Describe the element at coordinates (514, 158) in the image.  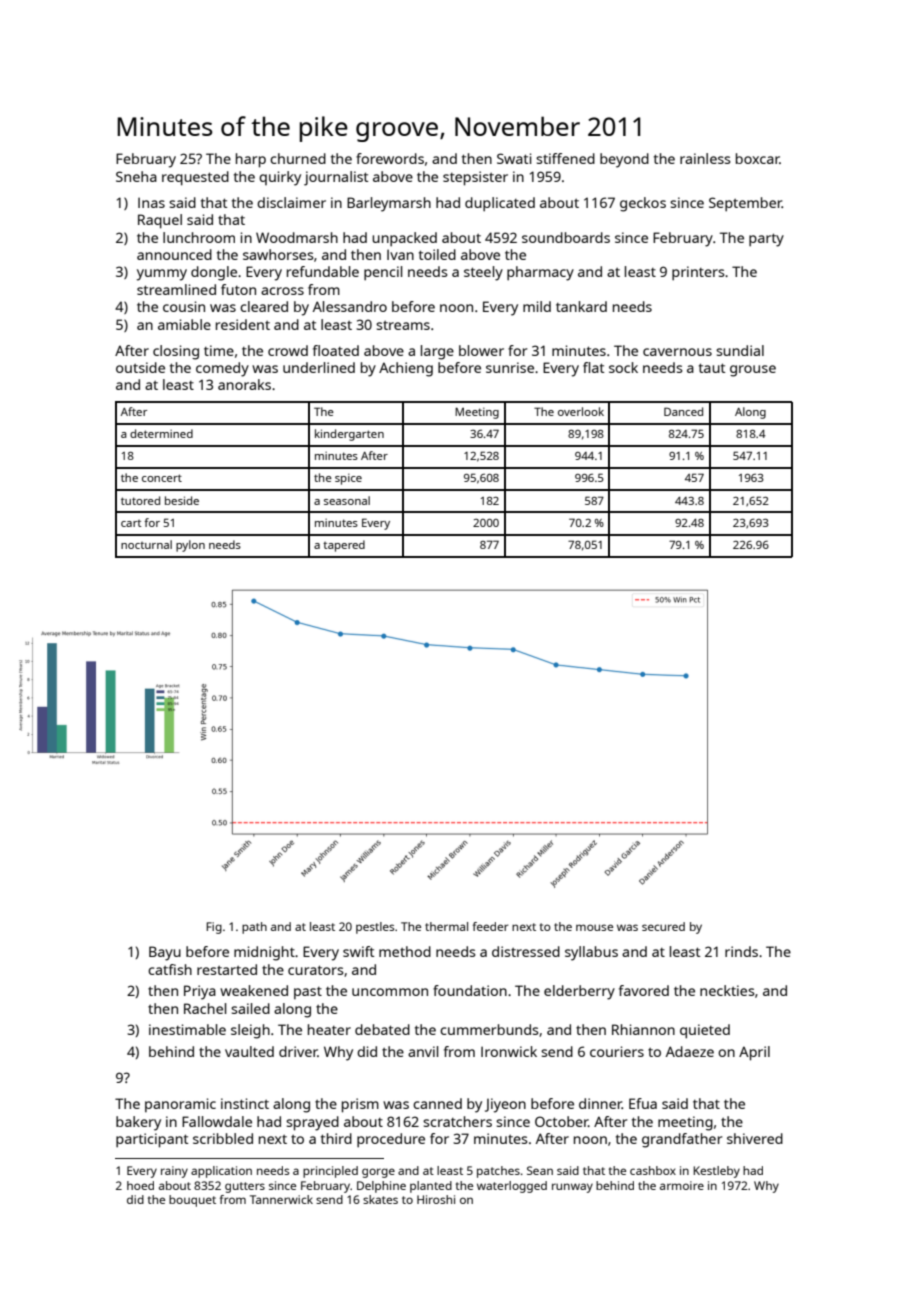
I see `Swati` at that location.
